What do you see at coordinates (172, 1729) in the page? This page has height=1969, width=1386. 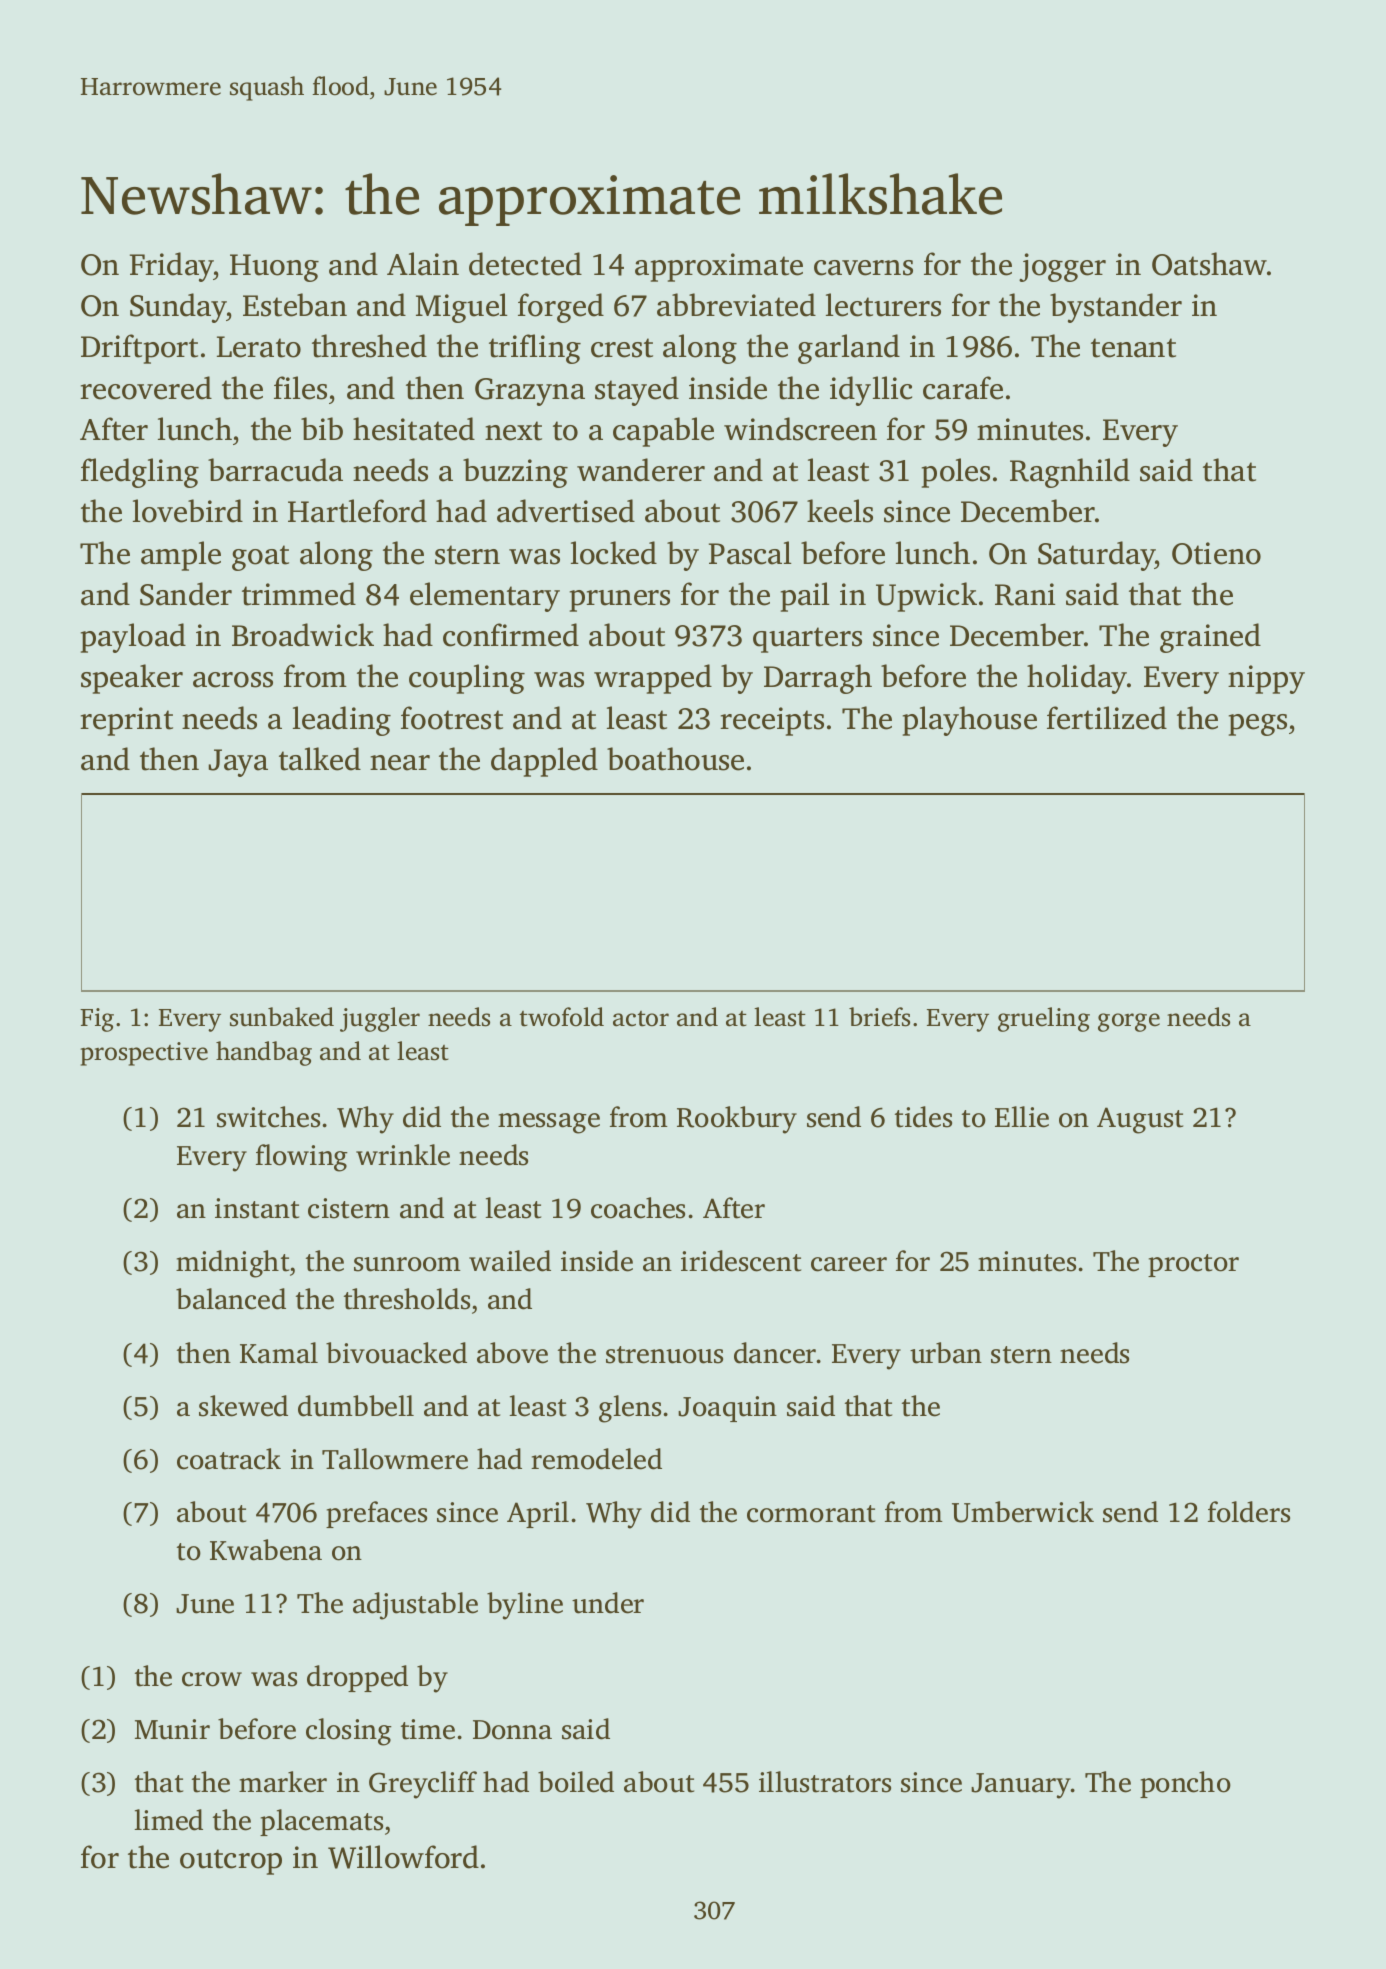 I see `Munir` at bounding box center [172, 1729].
